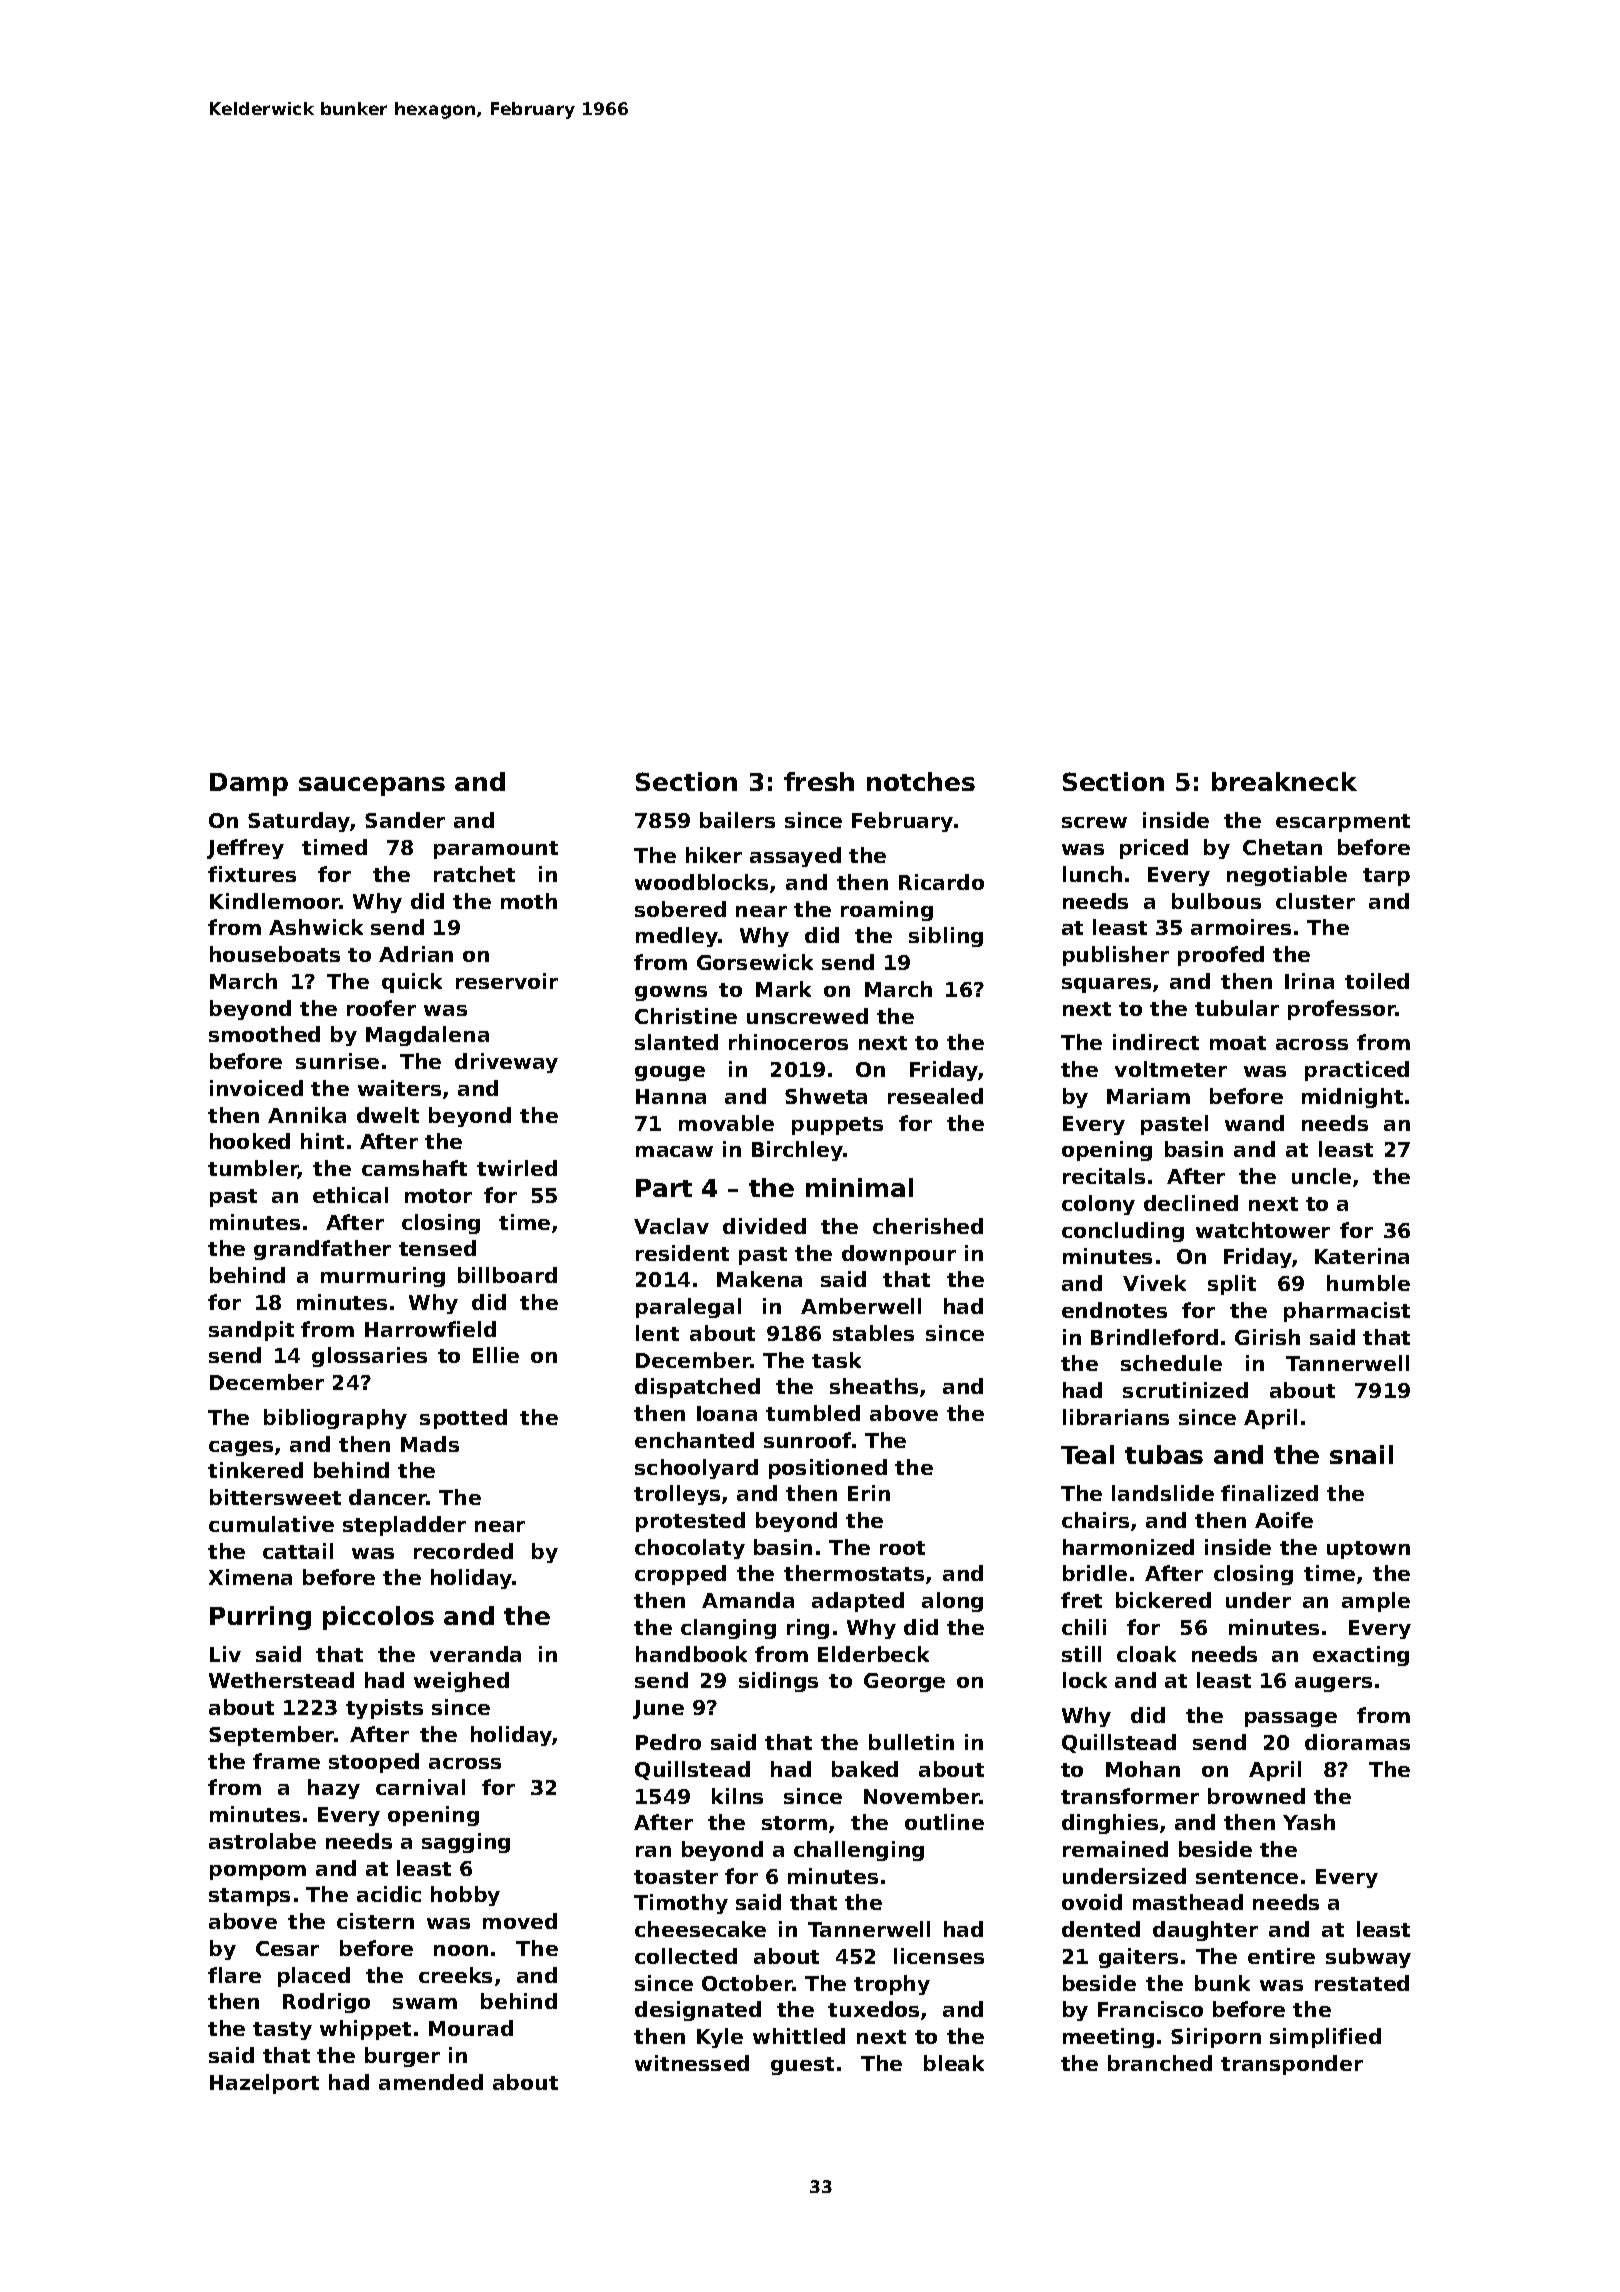 This screenshot has height=2292, width=1620. What do you see at coordinates (1104, 1176) in the screenshot?
I see `recitals` at bounding box center [1104, 1176].
